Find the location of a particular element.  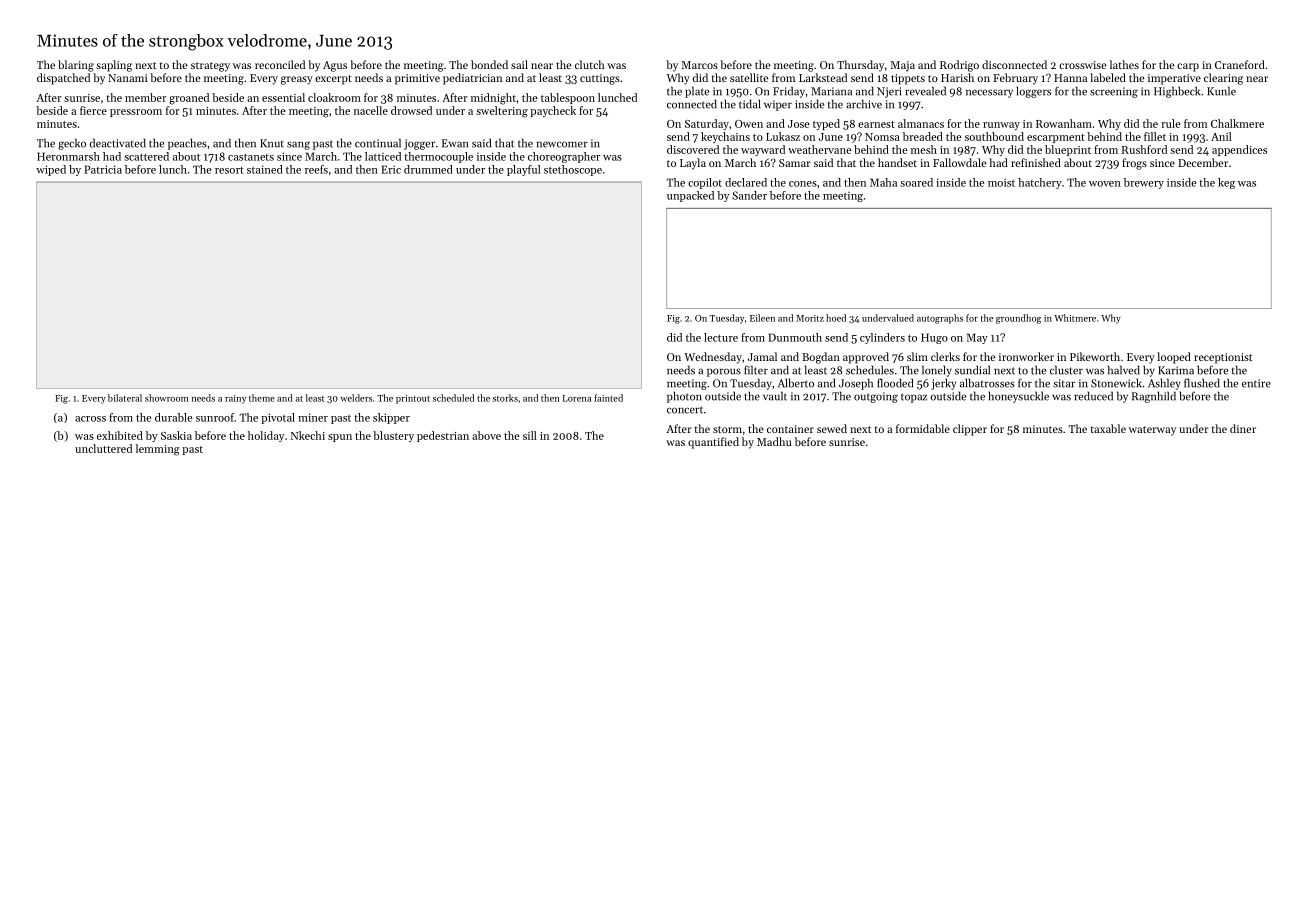

blueprint is located at coordinates (1068, 150).
